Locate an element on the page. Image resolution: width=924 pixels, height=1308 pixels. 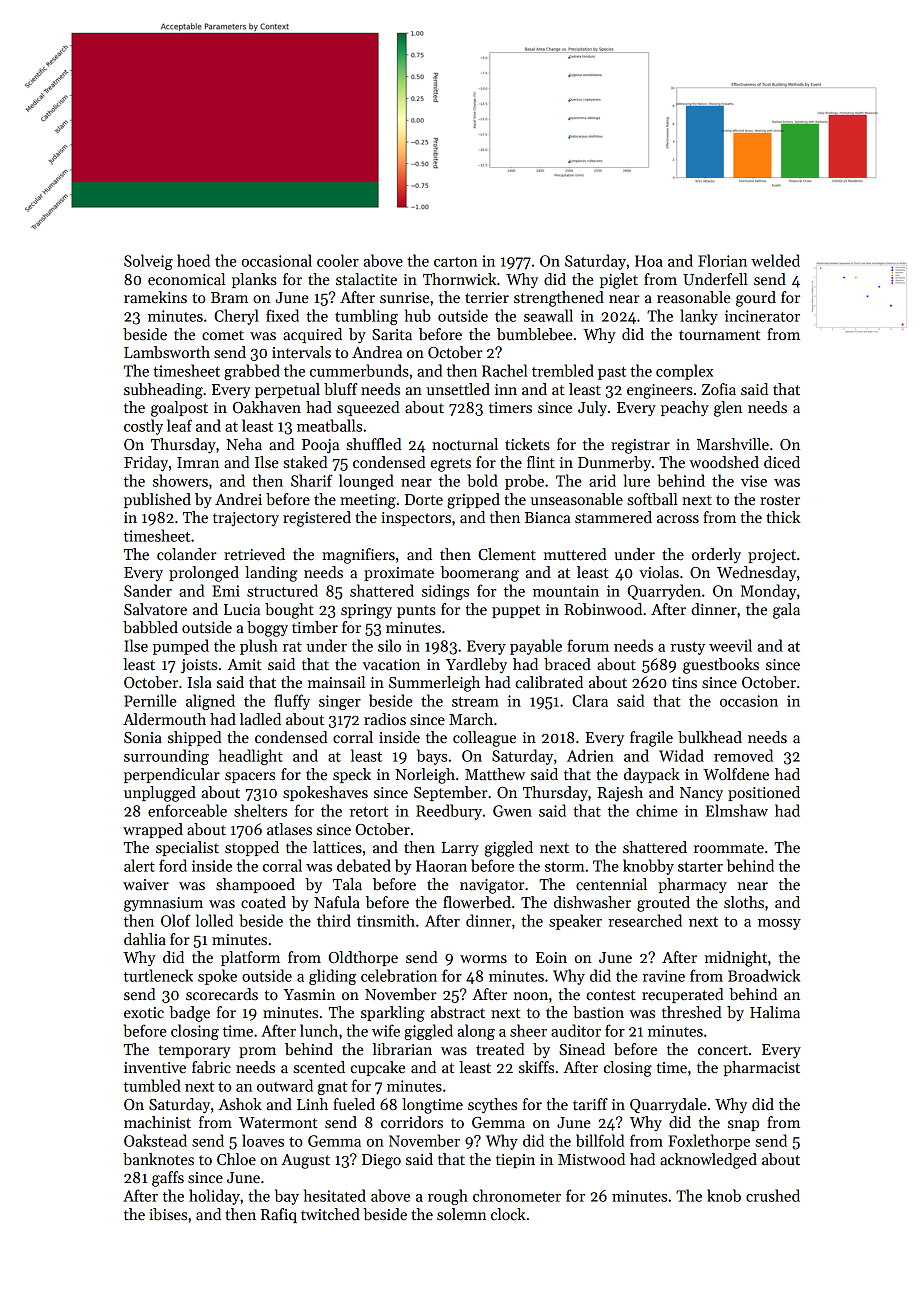
Sander is located at coordinates (148, 590).
